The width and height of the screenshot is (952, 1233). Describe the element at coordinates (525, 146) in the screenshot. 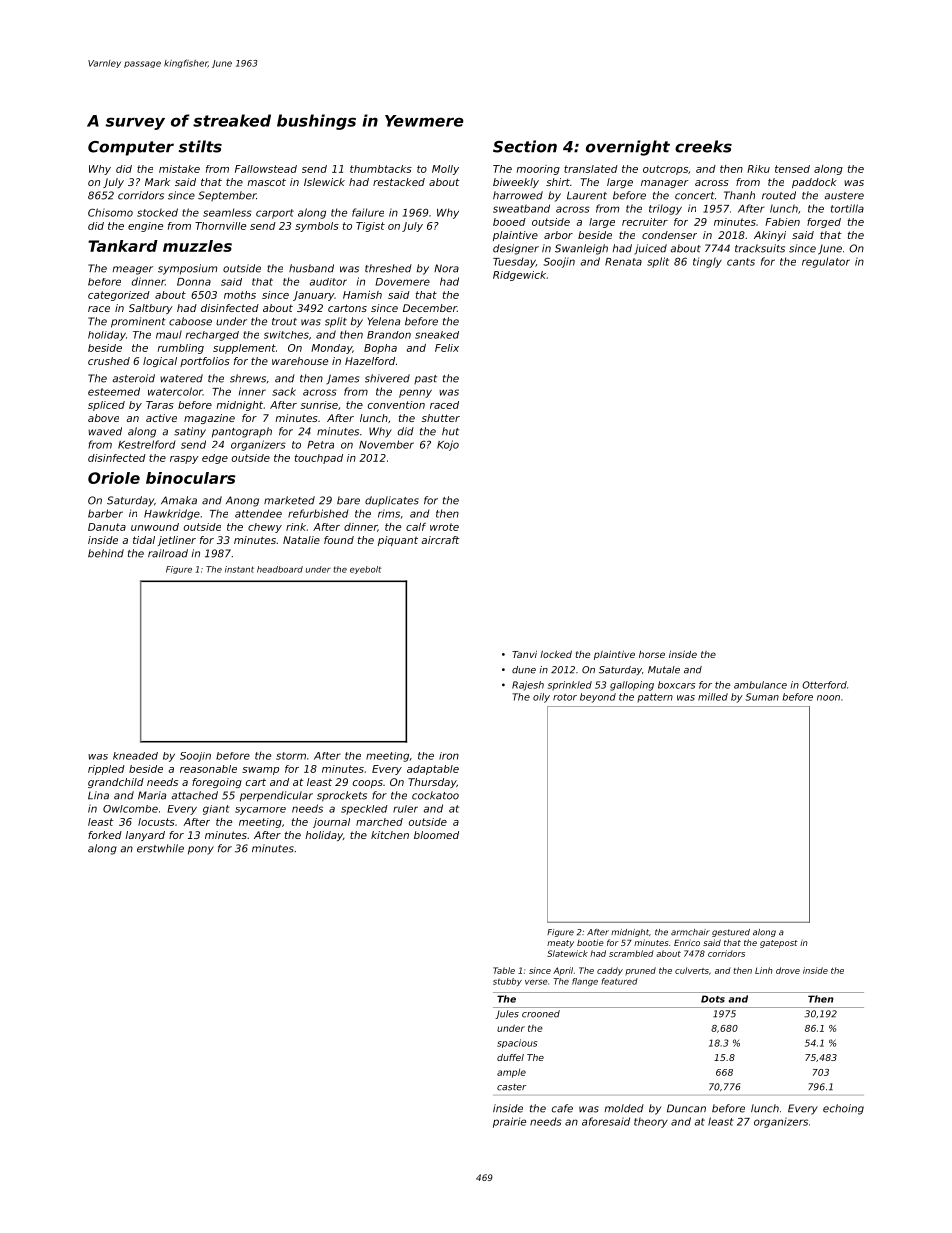

I see `Section` at that location.
